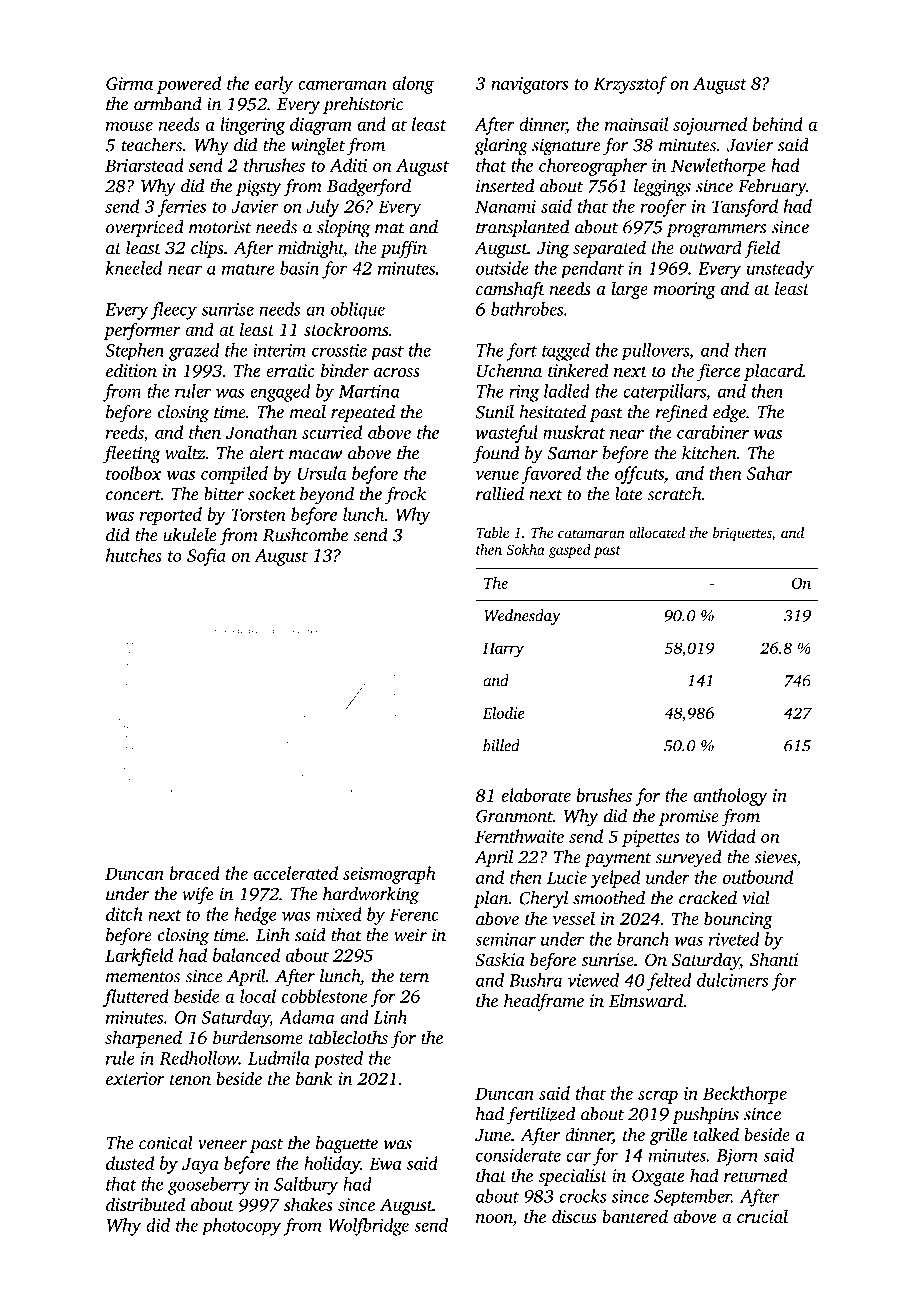 The height and width of the screenshot is (1311, 924). I want to click on behind, so click(777, 124).
